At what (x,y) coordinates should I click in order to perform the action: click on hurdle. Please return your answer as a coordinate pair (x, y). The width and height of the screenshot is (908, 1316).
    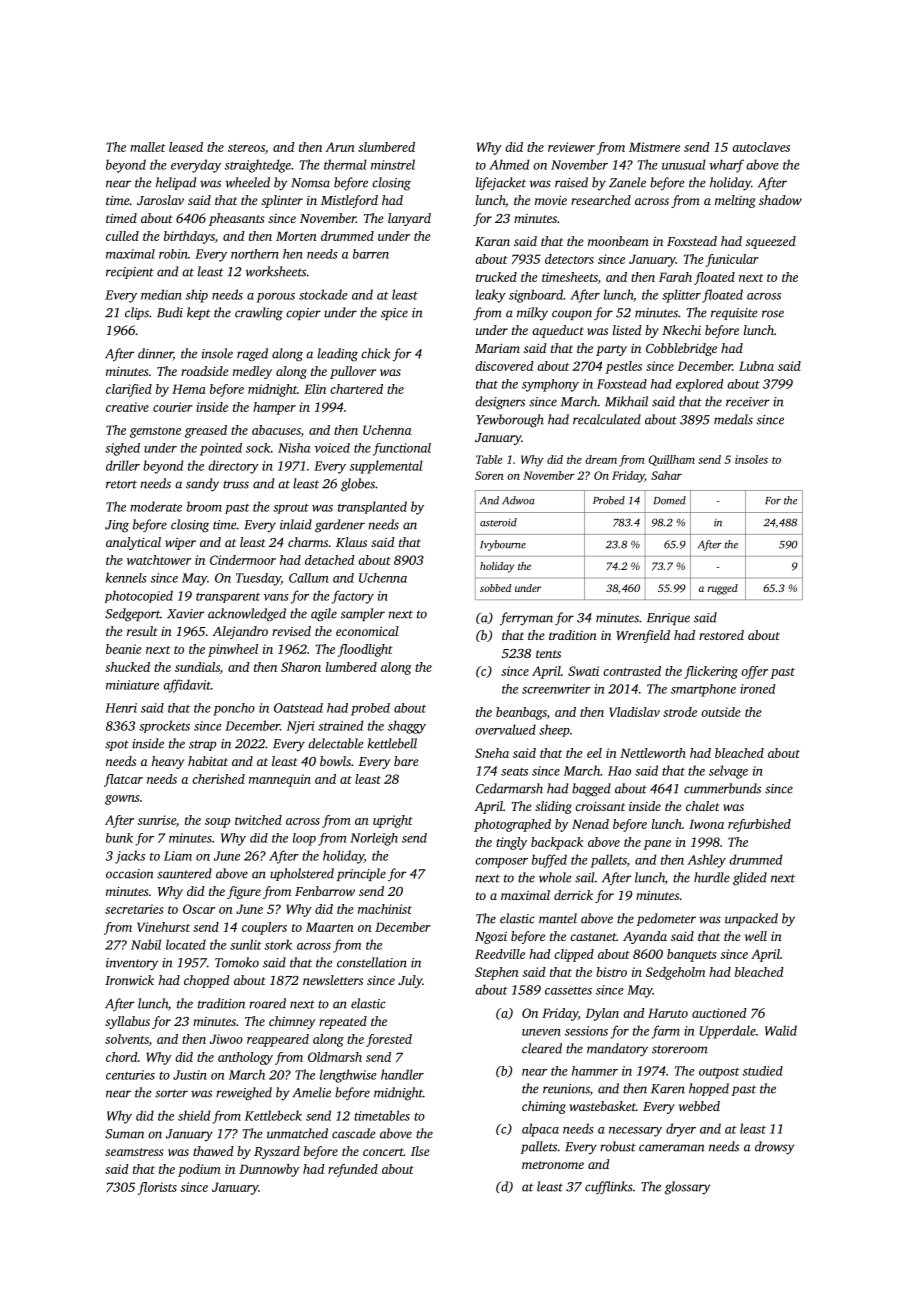
    Looking at the image, I should click on (711, 877).
